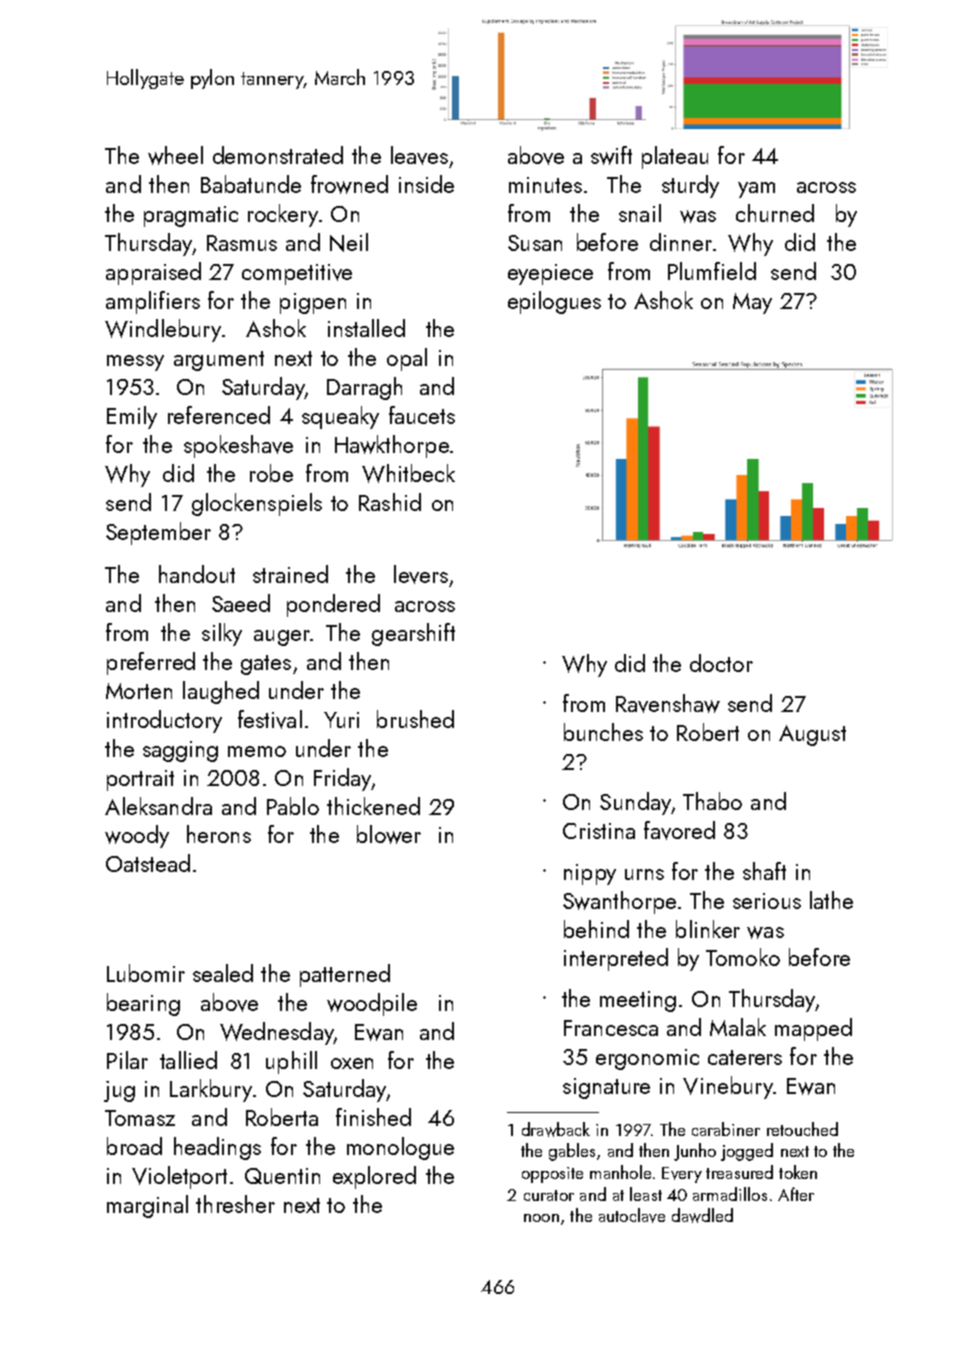 This image has height=1366, width=962. Describe the element at coordinates (679, 830) in the image. I see `favored` at that location.
